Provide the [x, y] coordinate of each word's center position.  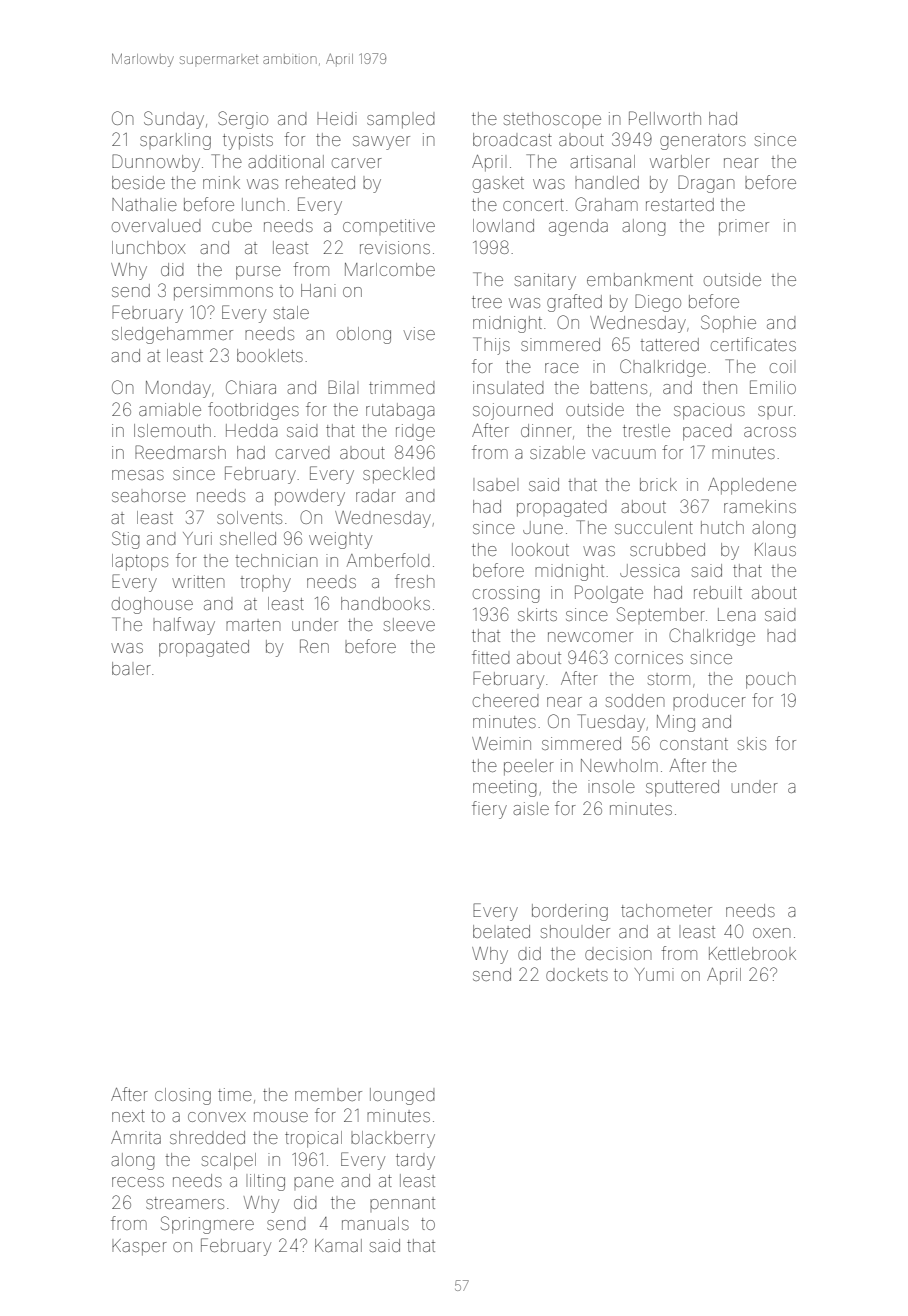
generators [703, 142]
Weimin [501, 743]
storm [669, 679]
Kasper [139, 1247]
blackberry [393, 1139]
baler [131, 668]
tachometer [666, 910]
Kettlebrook [752, 953]
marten [253, 625]
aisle [531, 808]
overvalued [156, 225]
